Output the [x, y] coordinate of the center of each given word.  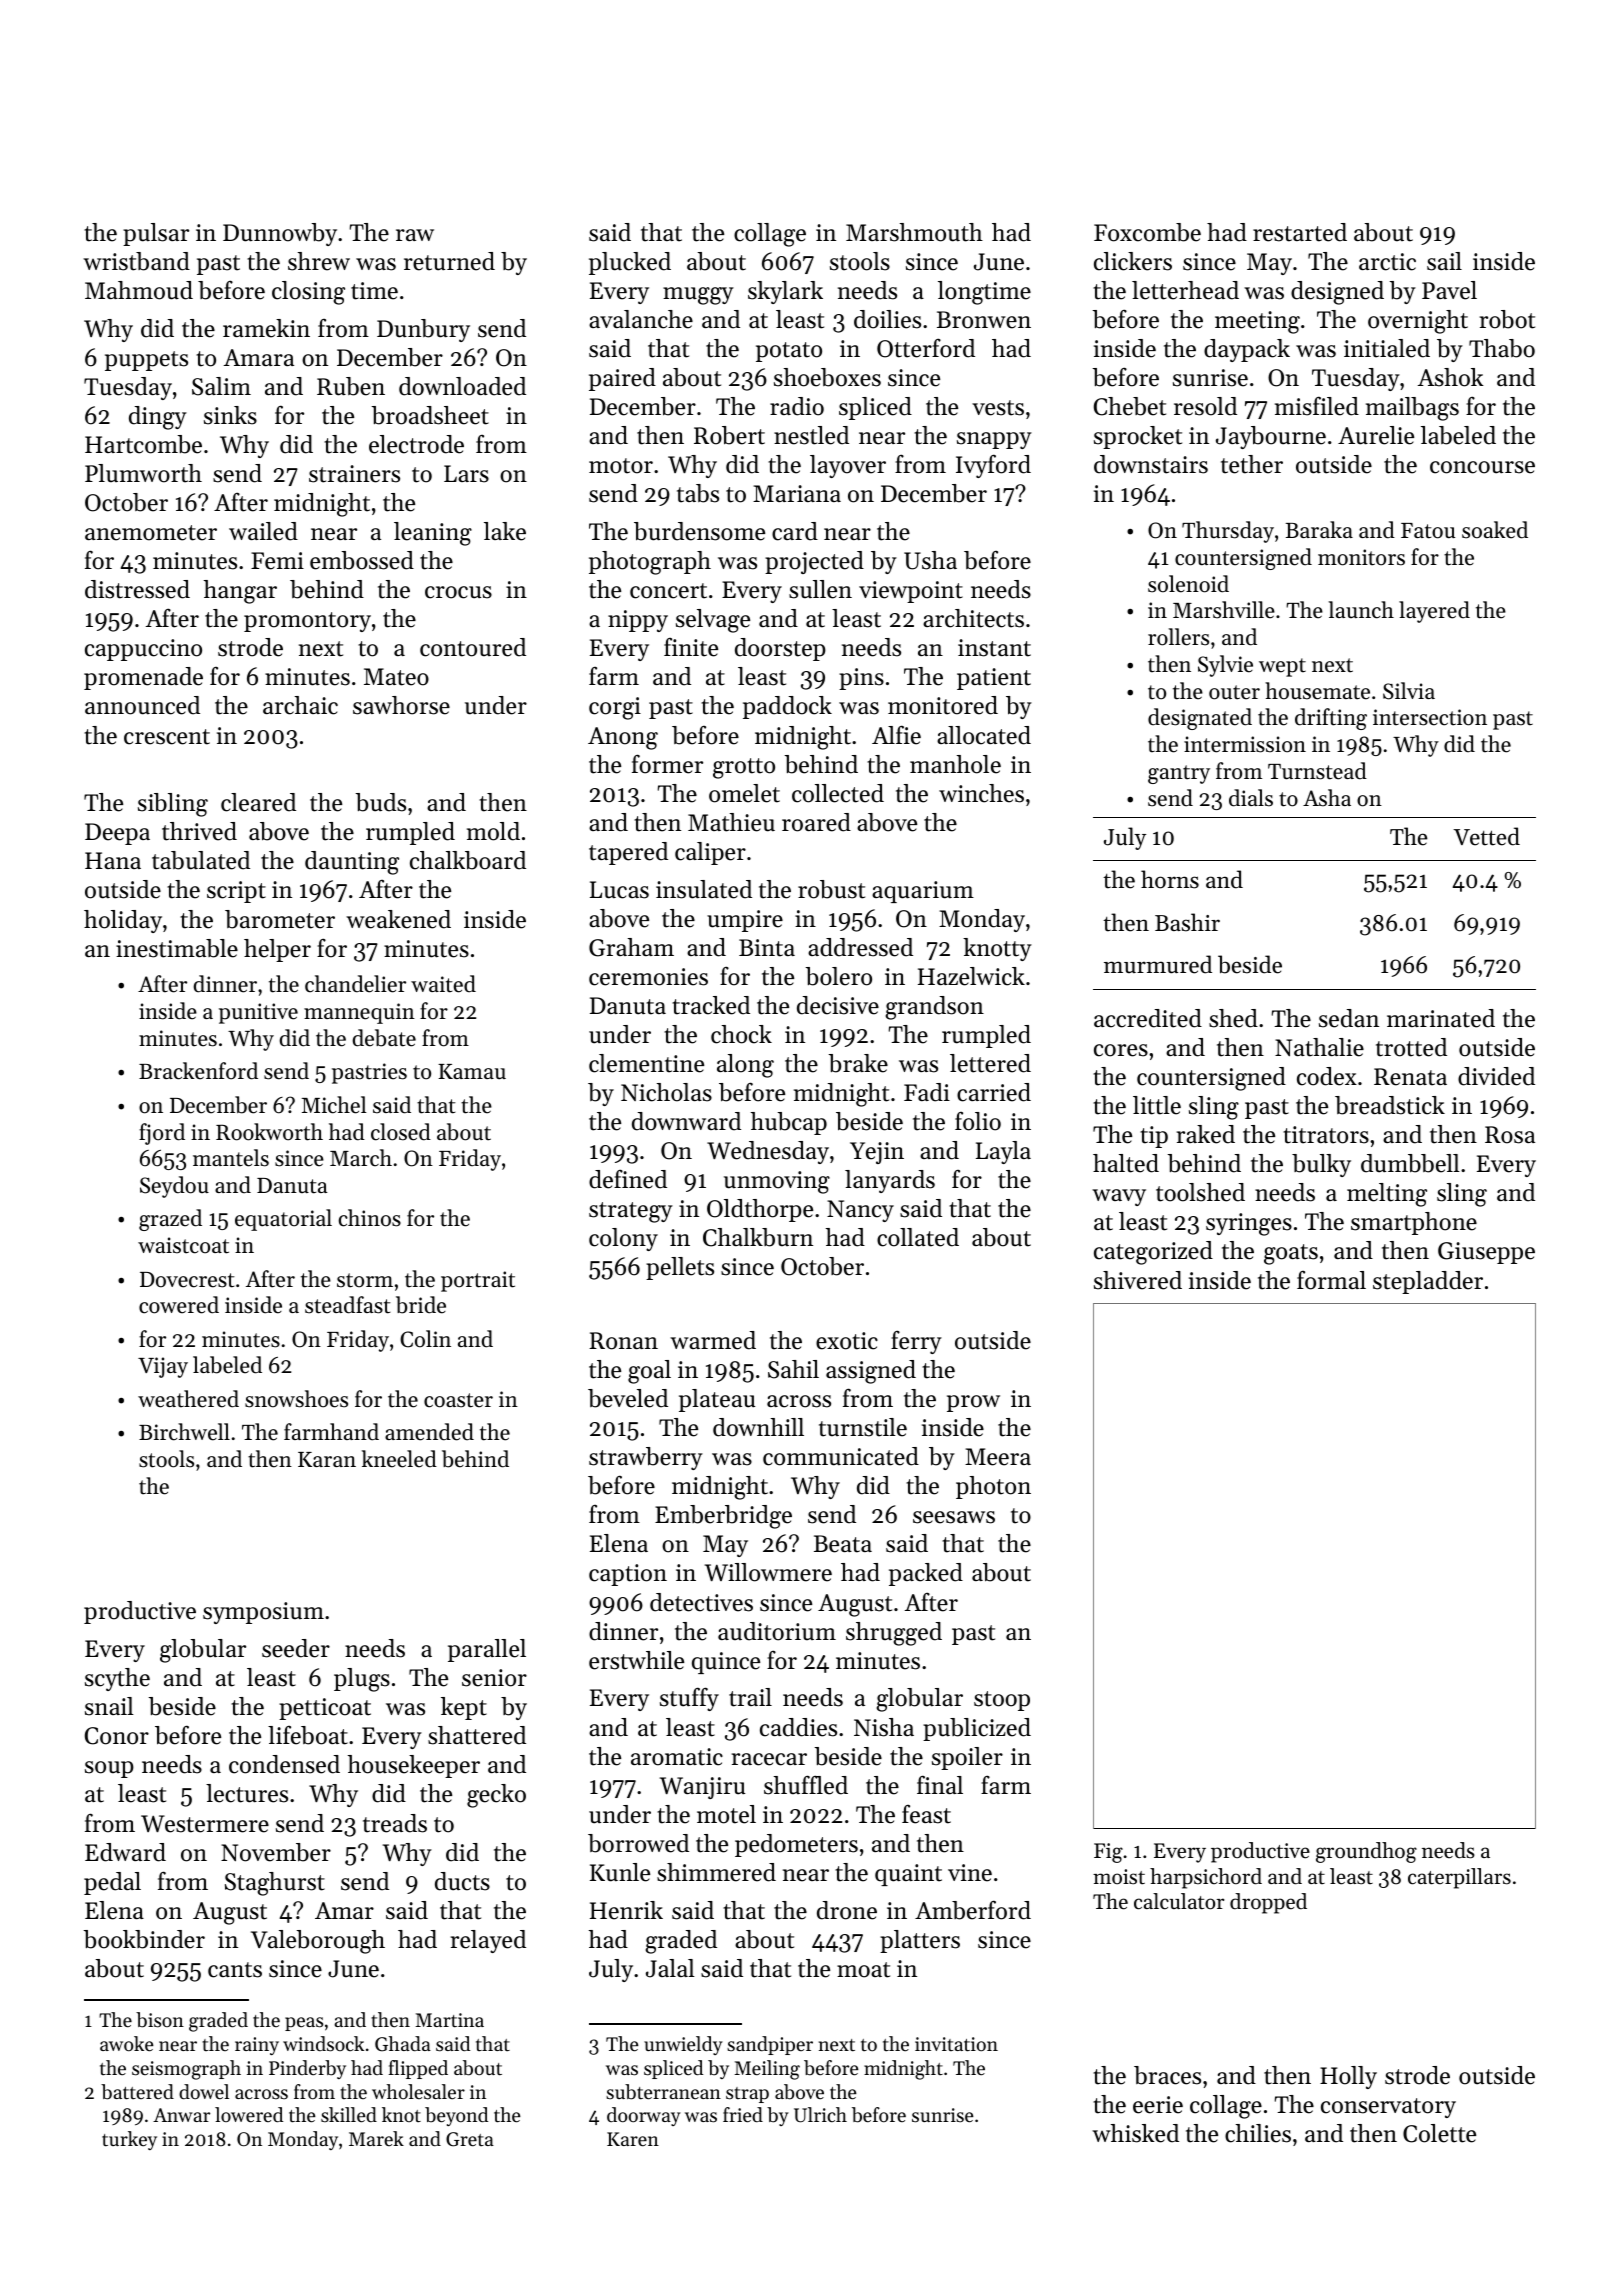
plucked [630, 263]
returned [449, 261]
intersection [1430, 717]
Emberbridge [723, 1517]
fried [743, 2115]
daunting [352, 863]
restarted [1300, 232]
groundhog [1366, 1852]
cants [235, 1970]
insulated [704, 889]
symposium [263, 1613]
